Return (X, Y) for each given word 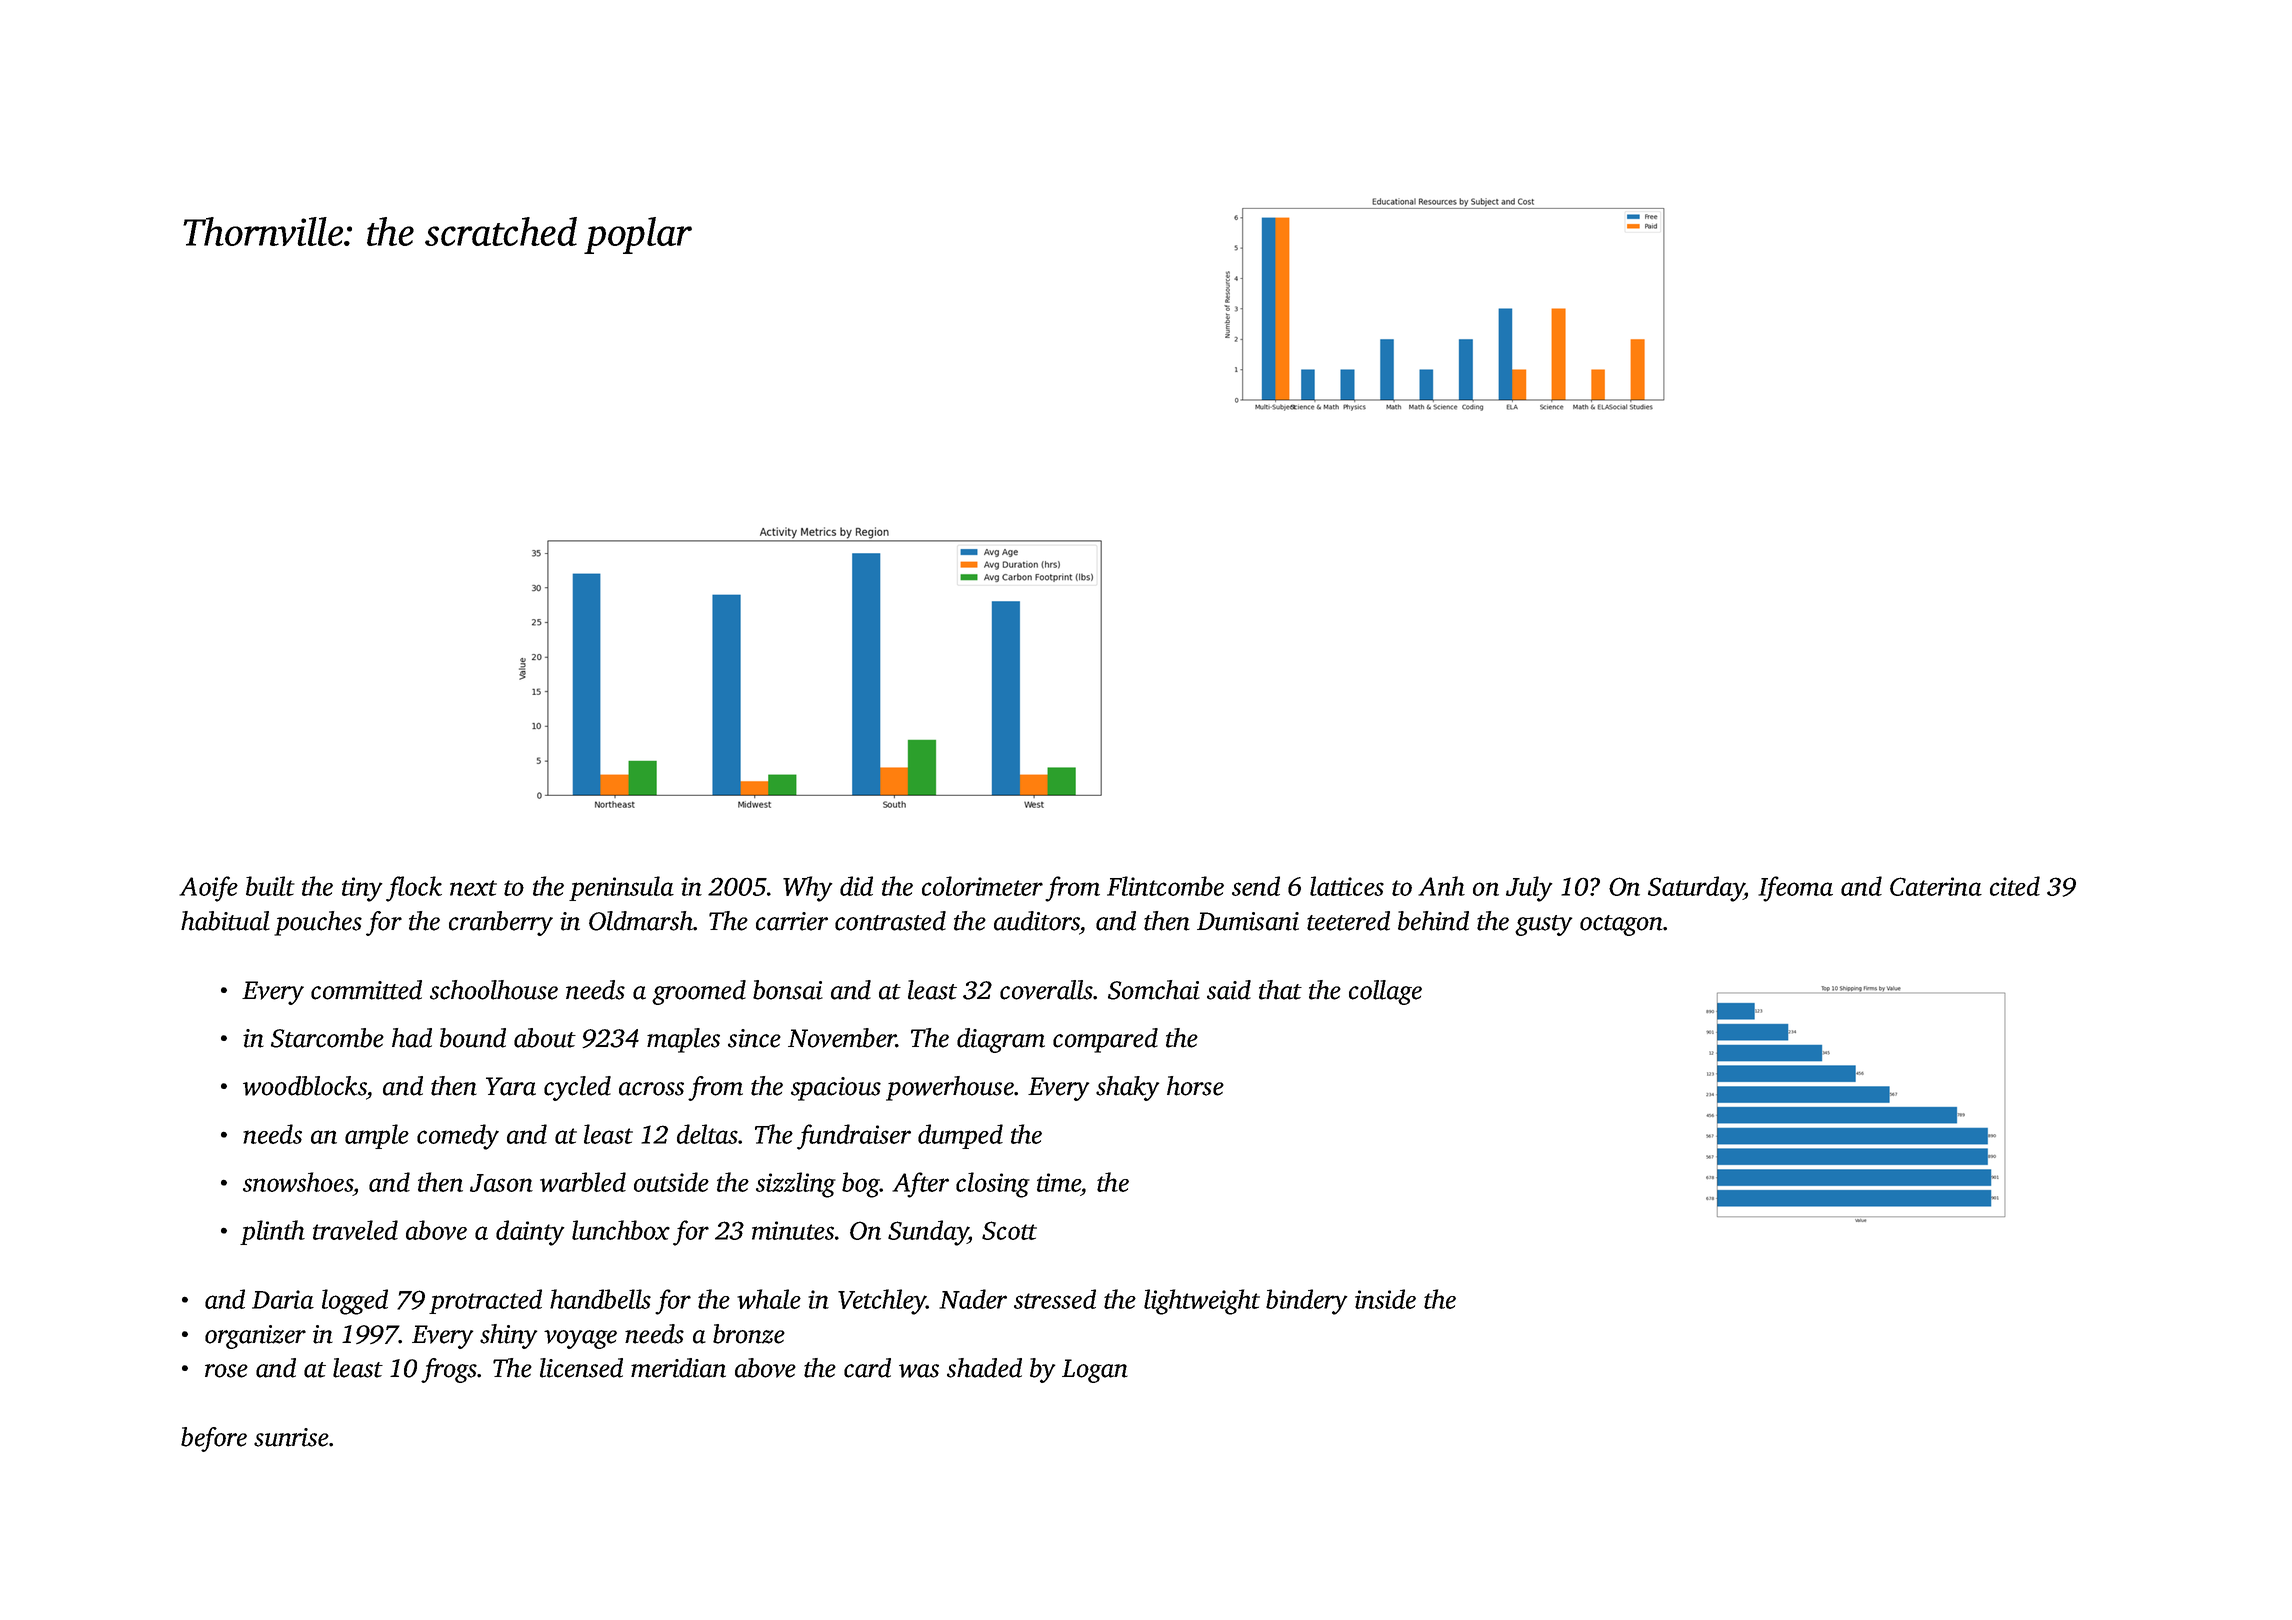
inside (1385, 1299)
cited (2015, 886)
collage (1385, 992)
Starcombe (327, 1038)
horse (1195, 1086)
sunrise (291, 1437)
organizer (255, 1337)
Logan (1095, 1371)
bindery (1307, 1302)
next (473, 888)
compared (1105, 1040)
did (856, 886)
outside (671, 1182)
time (1059, 1182)
